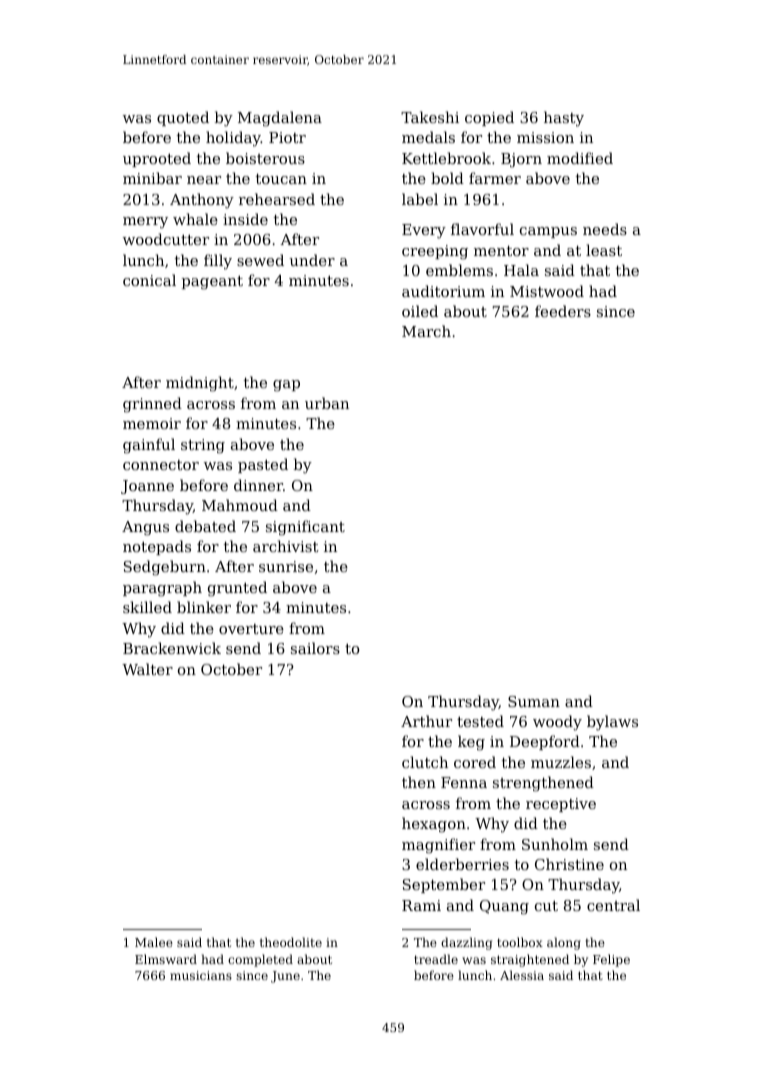  What do you see at coordinates (561, 762) in the screenshot?
I see `muzzles` at bounding box center [561, 762].
